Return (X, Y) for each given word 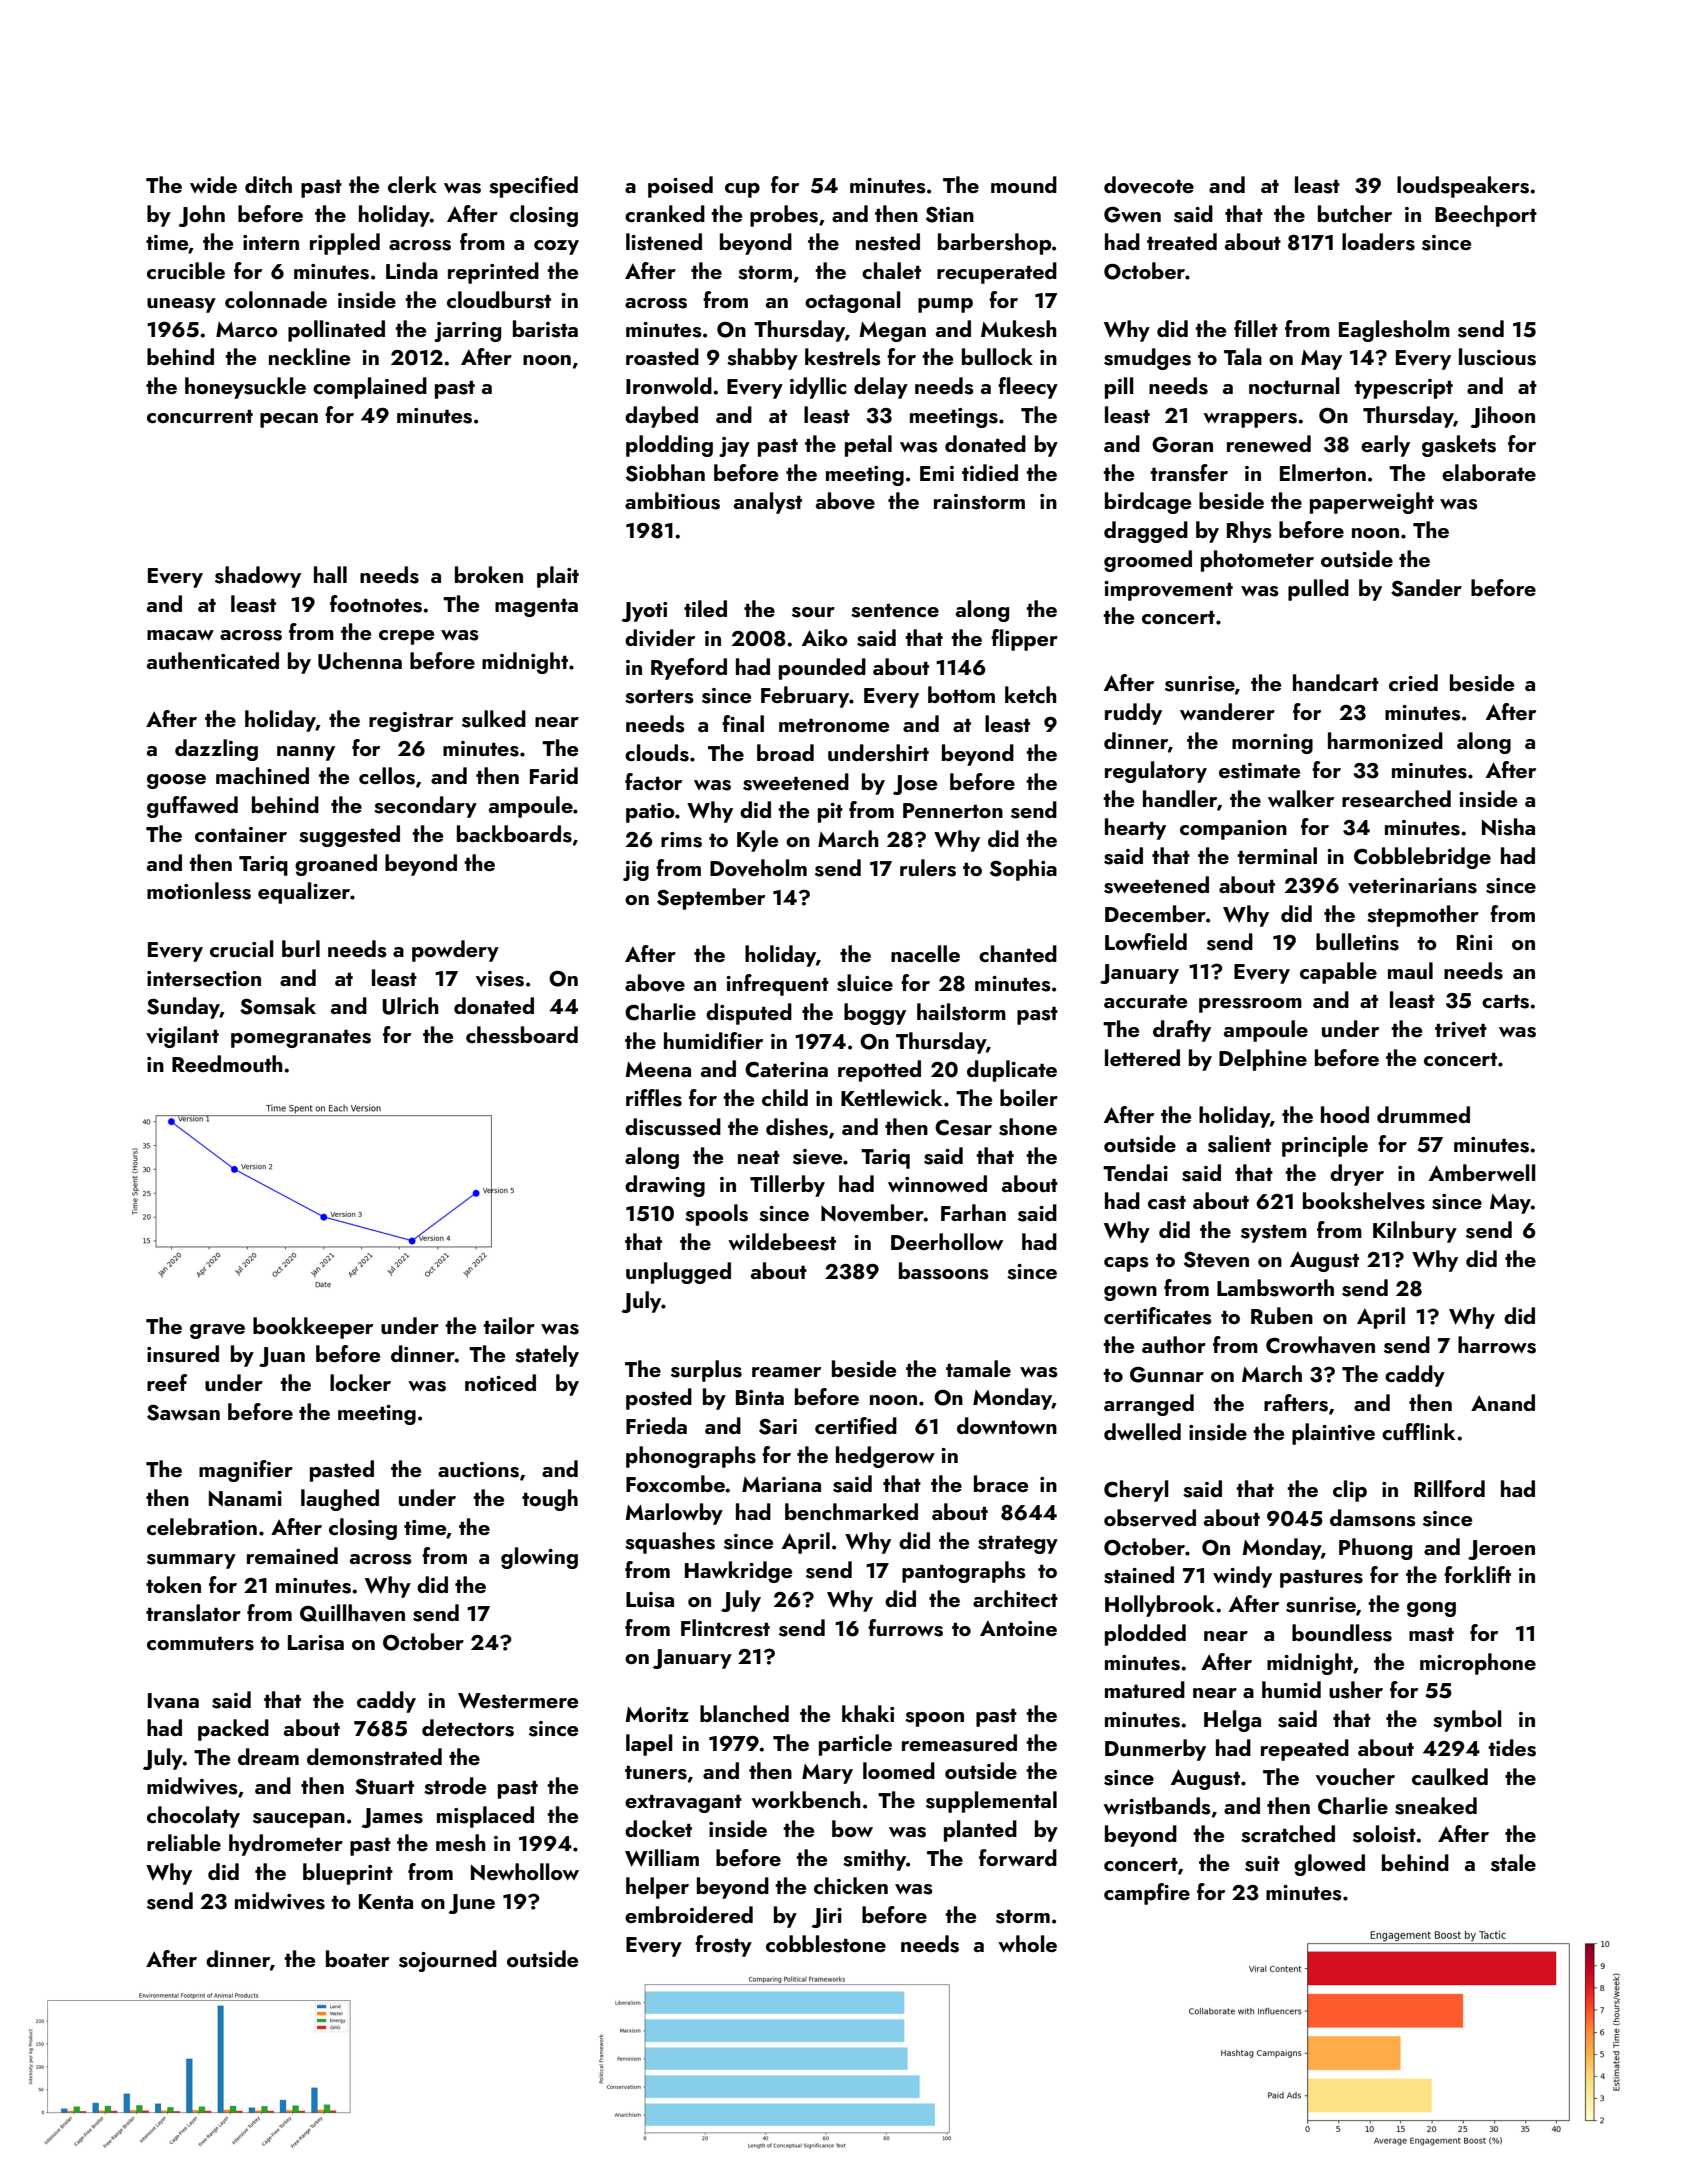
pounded (822, 669)
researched (1396, 799)
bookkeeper (313, 1328)
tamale (978, 1368)
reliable (184, 1842)
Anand (1503, 1402)
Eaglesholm (1394, 331)
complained (370, 388)
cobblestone (826, 1944)
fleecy (1028, 388)
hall (330, 574)
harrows (1497, 1345)
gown (1130, 1293)
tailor (509, 1325)
